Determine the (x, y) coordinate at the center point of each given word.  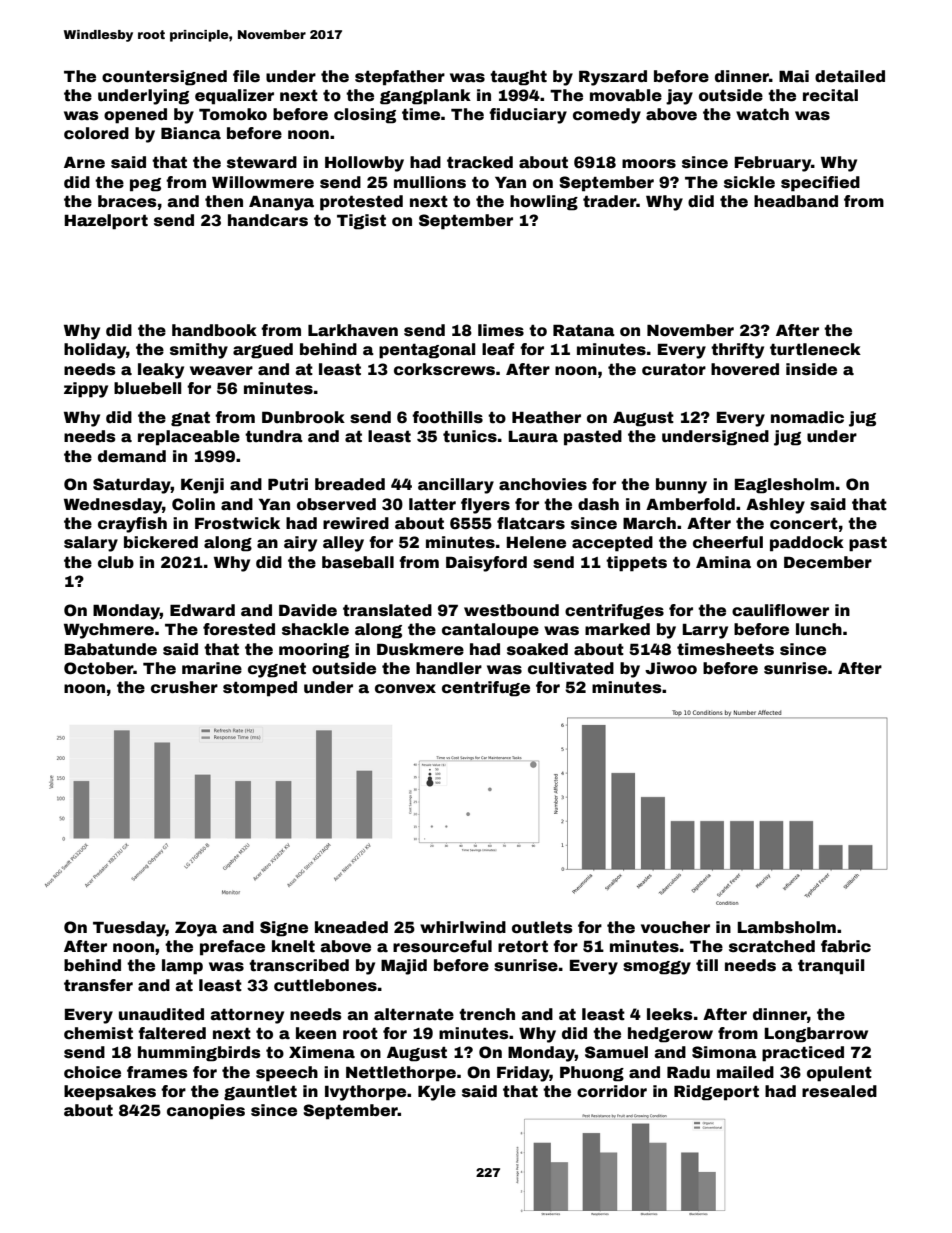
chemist (98, 1033)
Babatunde (110, 649)
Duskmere (420, 649)
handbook (214, 330)
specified (820, 184)
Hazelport (106, 222)
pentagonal (427, 351)
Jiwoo (671, 668)
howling (544, 203)
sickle (749, 182)
